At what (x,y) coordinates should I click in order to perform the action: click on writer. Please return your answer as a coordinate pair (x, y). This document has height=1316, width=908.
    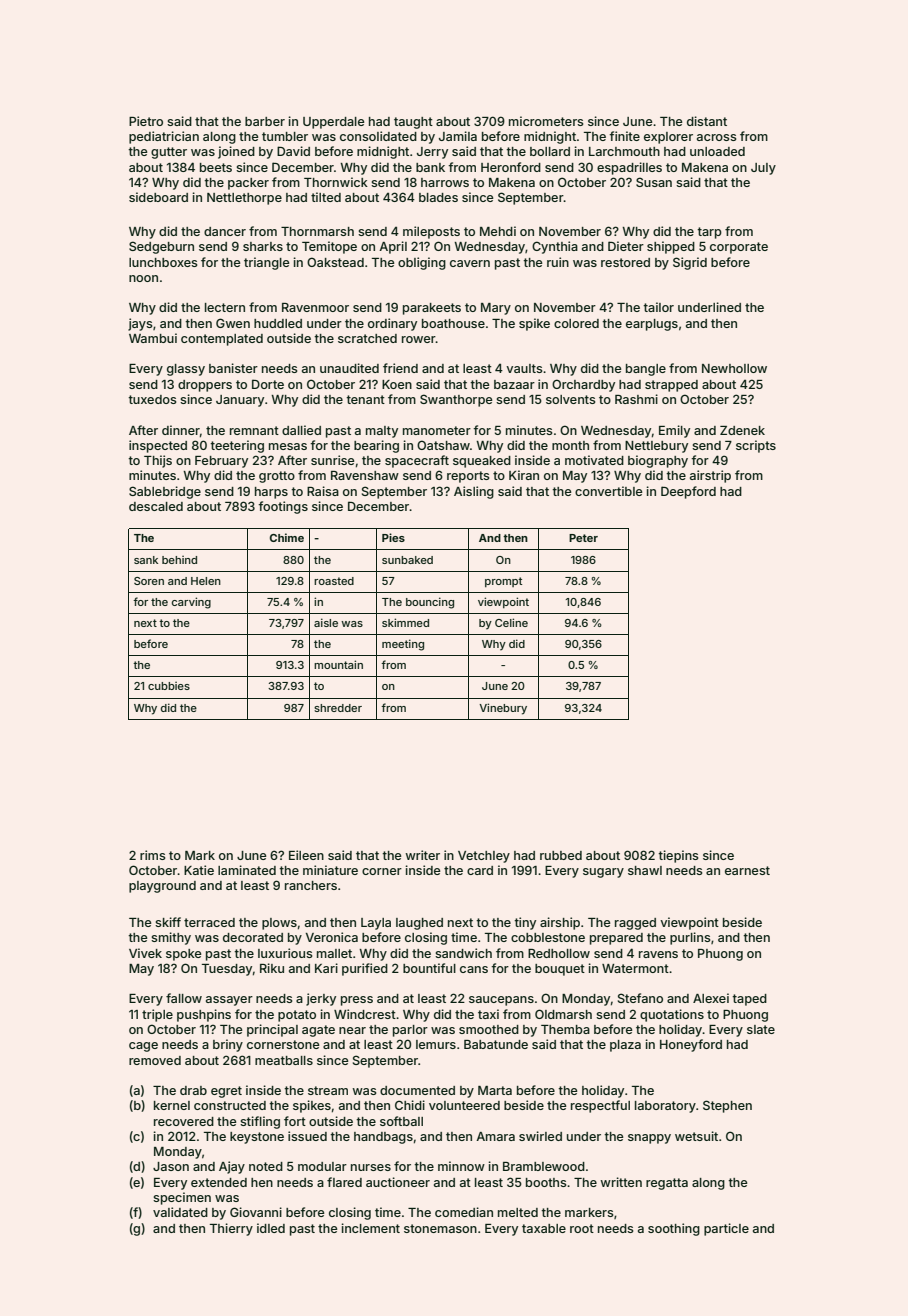
    Looking at the image, I should click on (422, 855).
